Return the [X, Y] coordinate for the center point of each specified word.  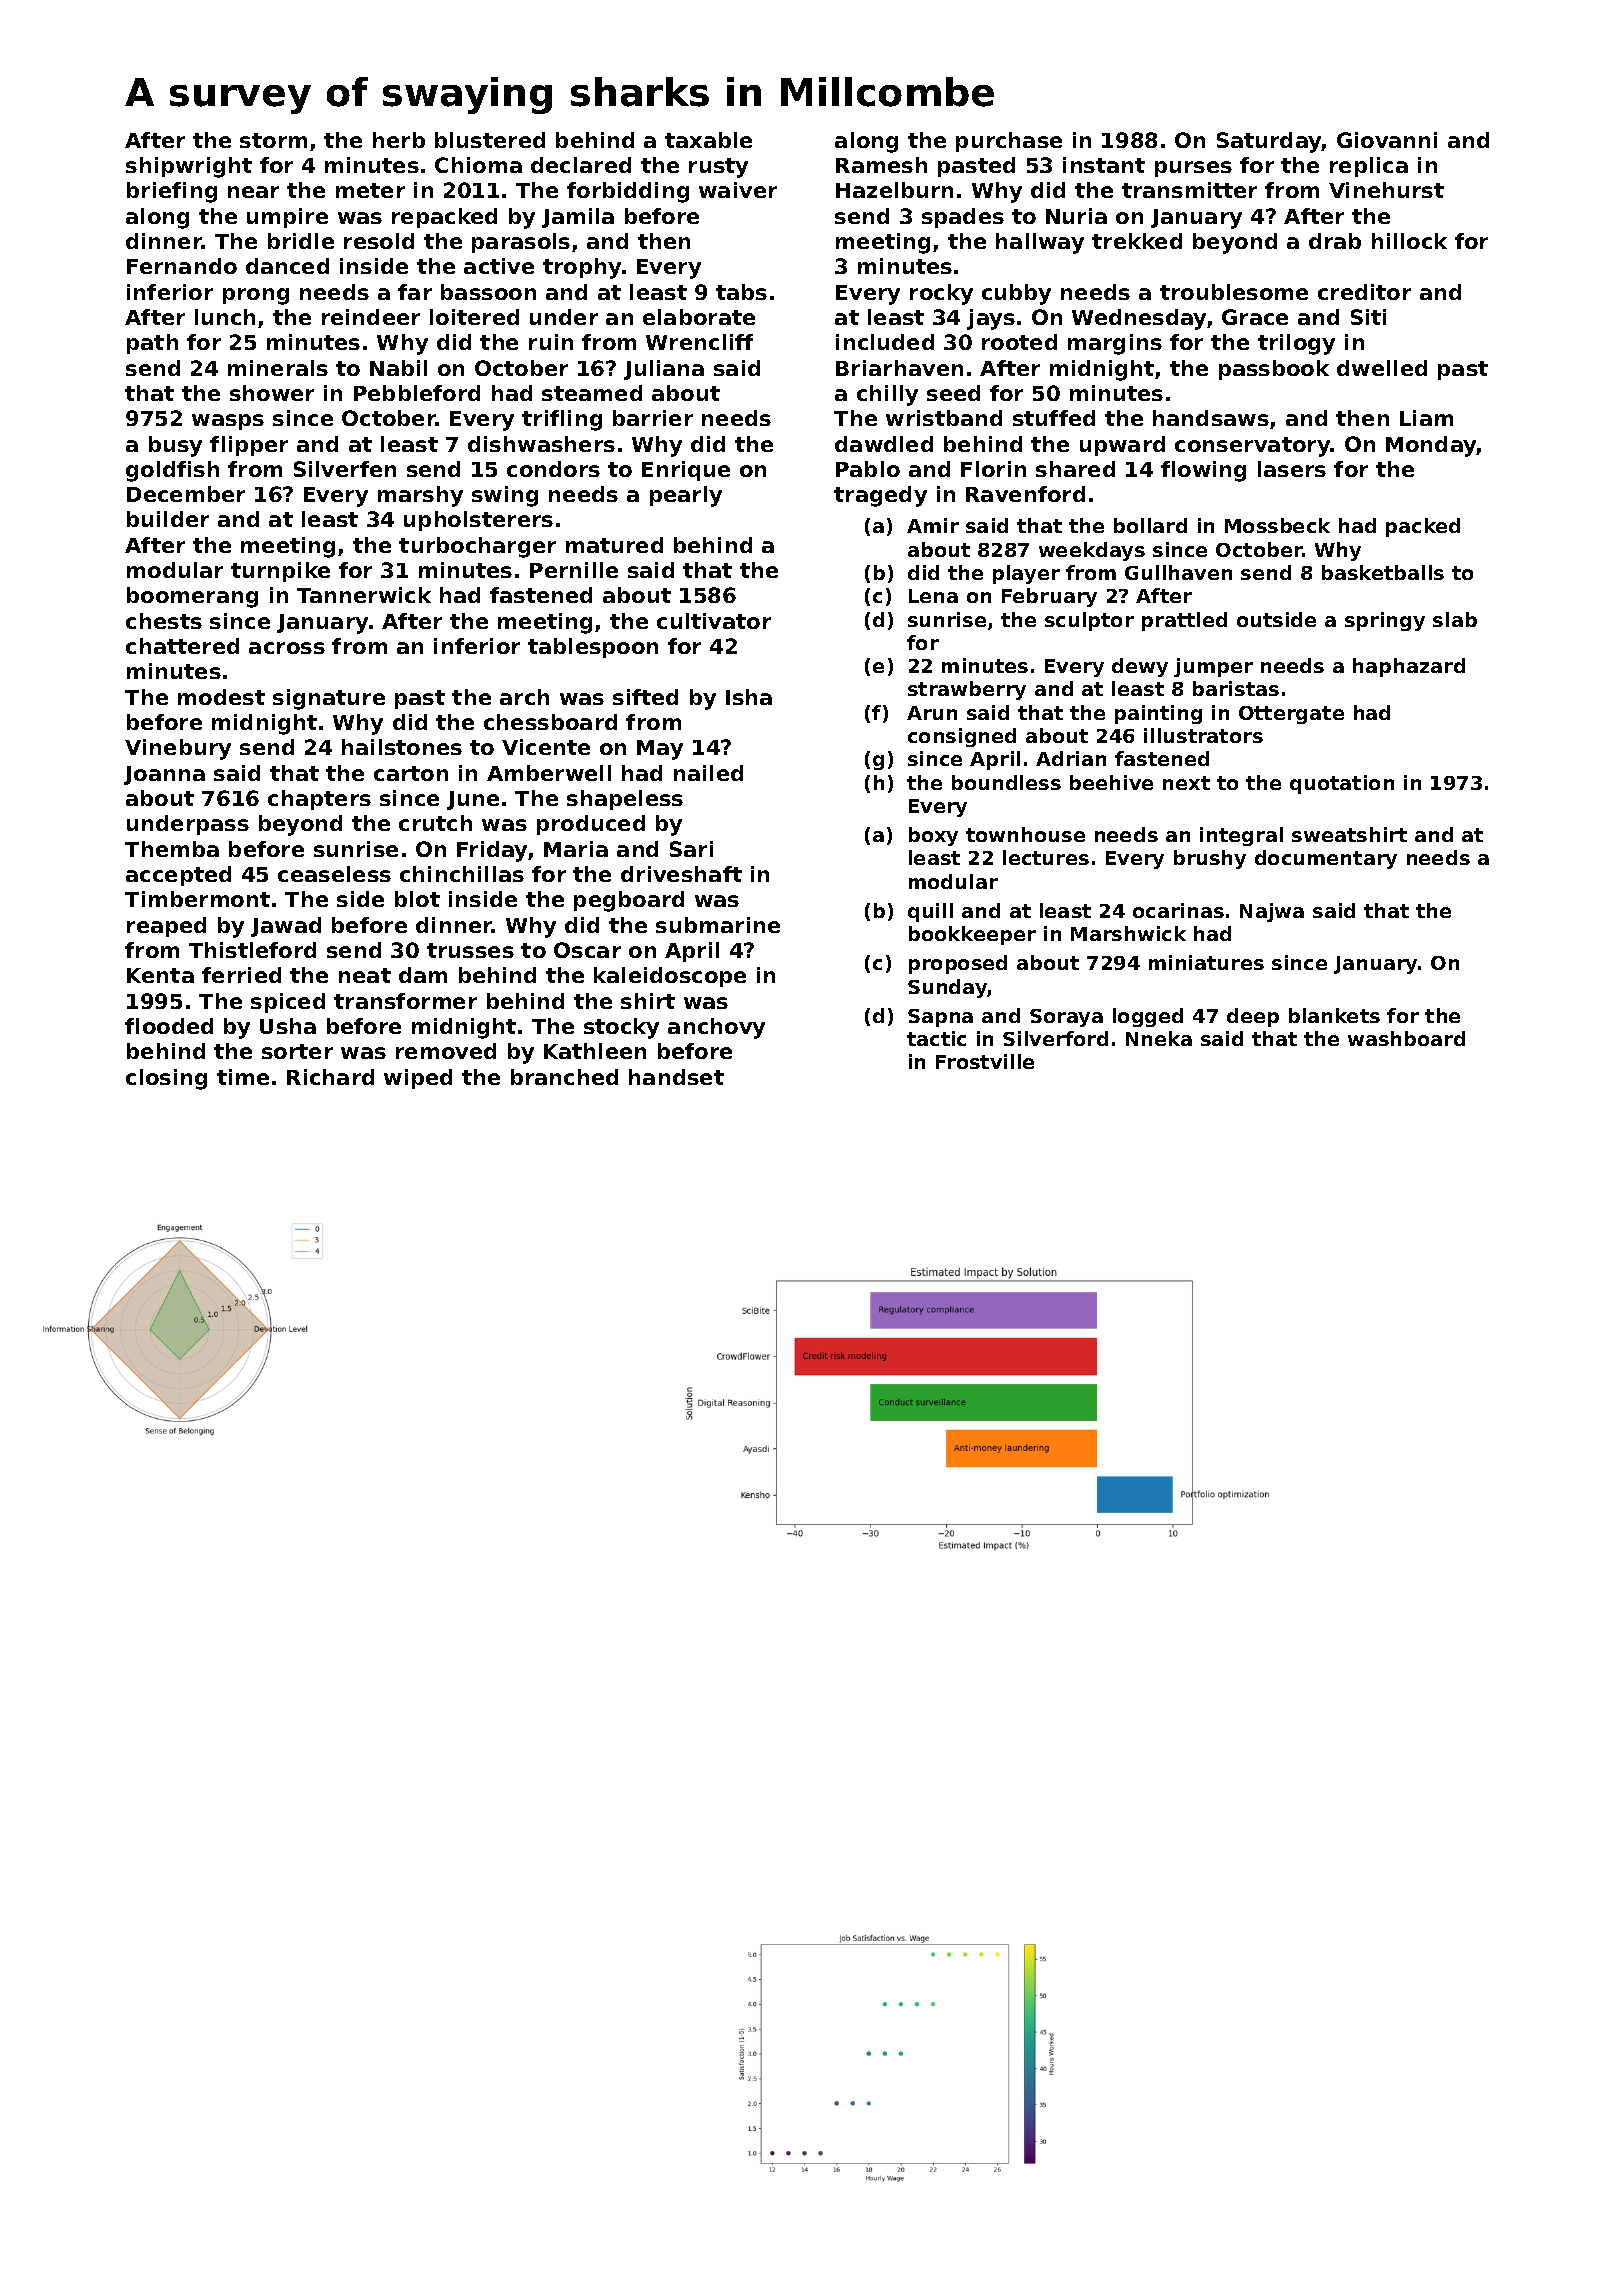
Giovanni [1387, 140]
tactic [936, 1038]
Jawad [286, 927]
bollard [1150, 525]
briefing [172, 192]
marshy [420, 496]
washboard [1406, 1038]
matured [614, 545]
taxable [708, 140]
